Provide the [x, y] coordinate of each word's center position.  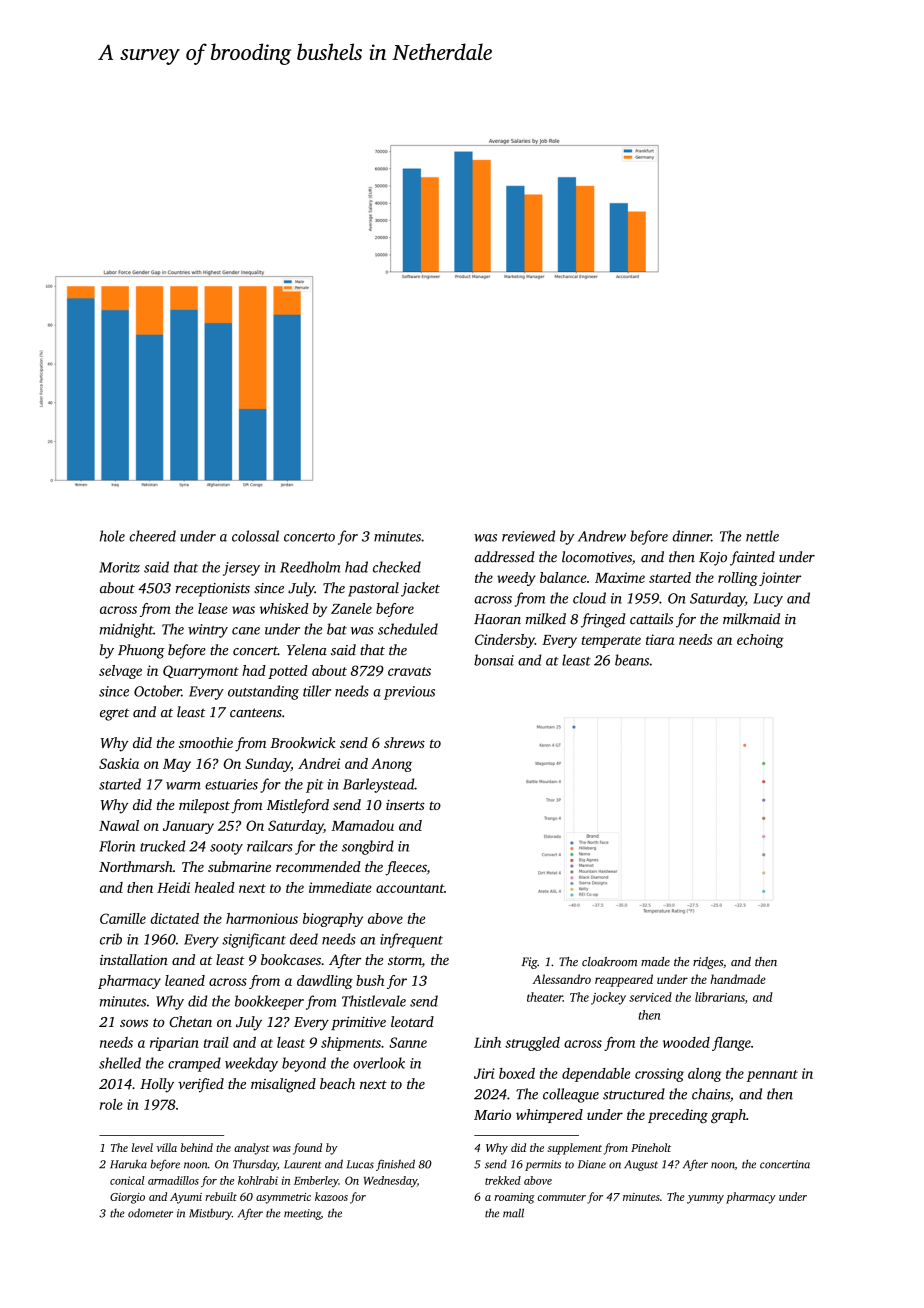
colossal [255, 536]
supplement [575, 1149]
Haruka [128, 1164]
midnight [126, 630]
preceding [678, 1116]
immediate [340, 887]
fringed [603, 620]
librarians [720, 997]
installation [134, 959]
